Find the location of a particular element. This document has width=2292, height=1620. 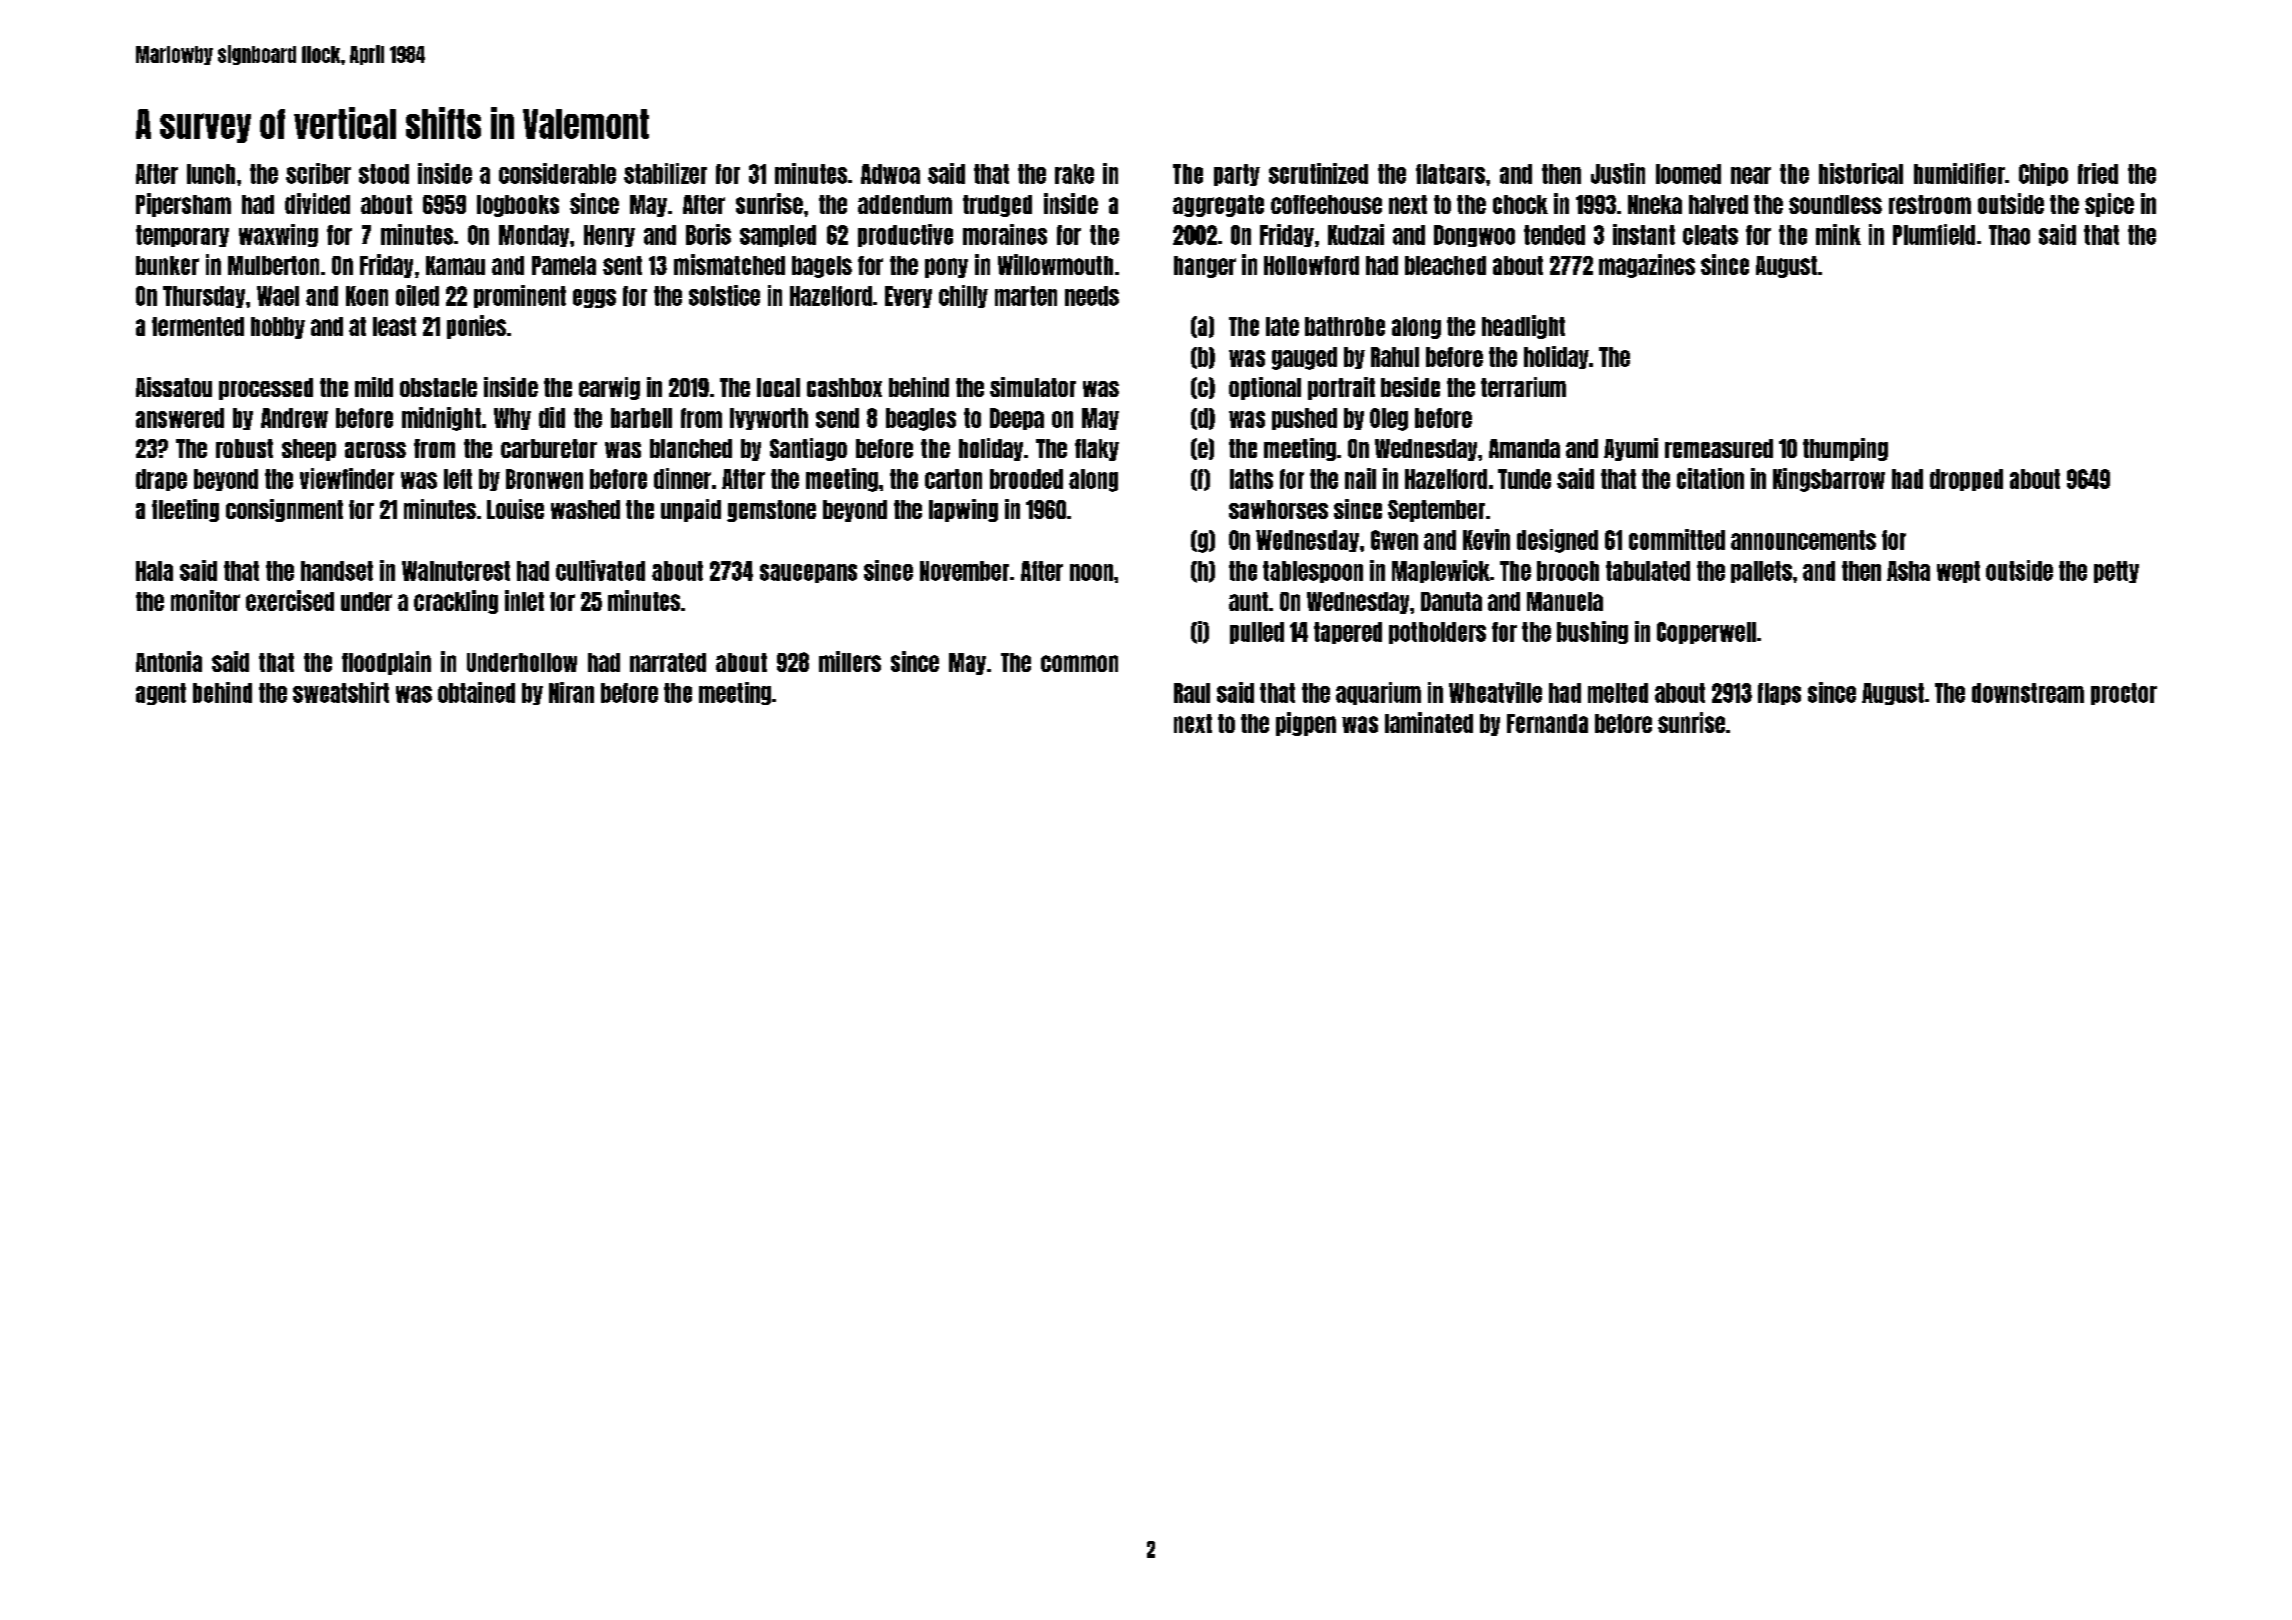

petty is located at coordinates (2116, 572).
